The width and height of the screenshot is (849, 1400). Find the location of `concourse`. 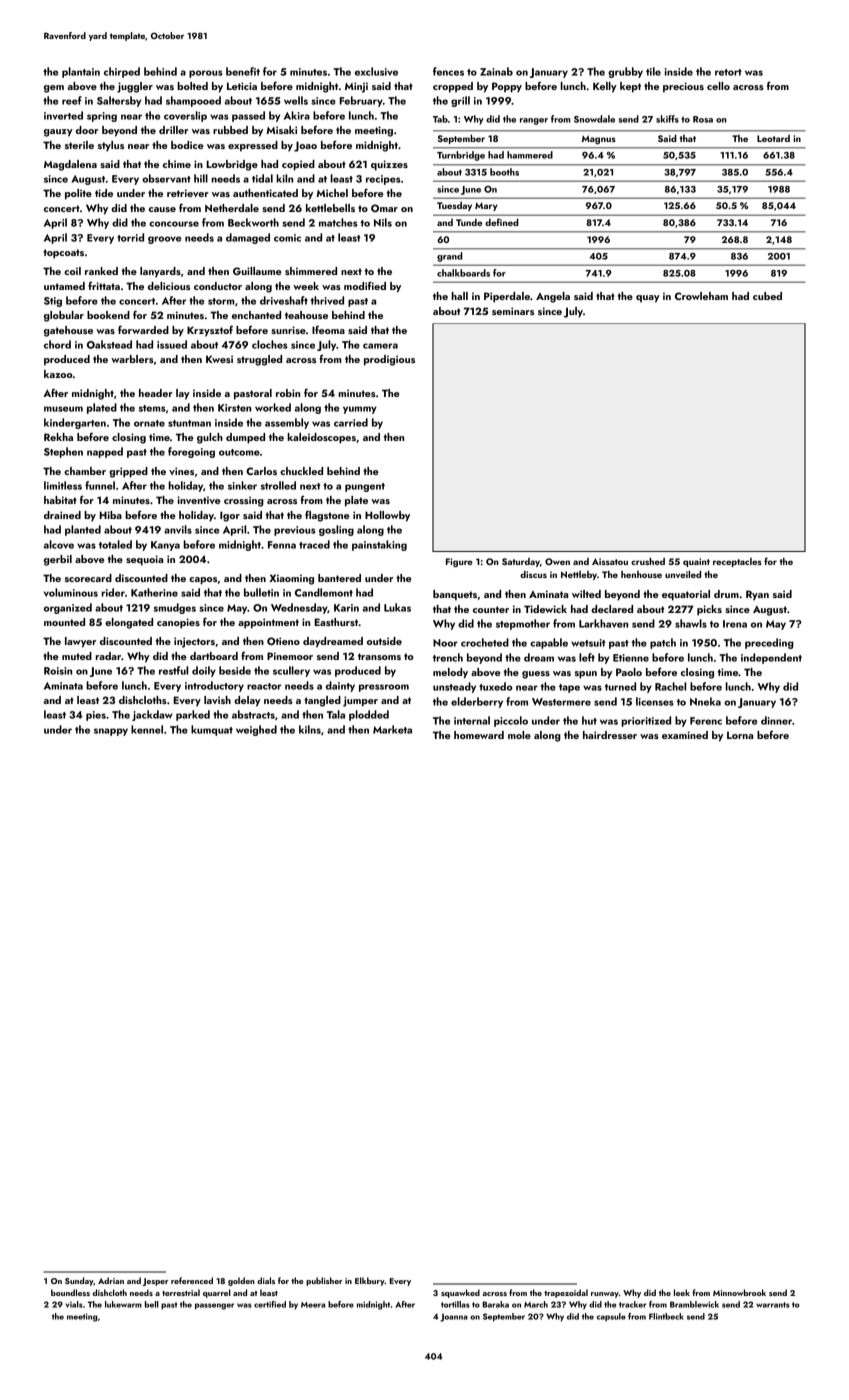

concourse is located at coordinates (174, 224).
